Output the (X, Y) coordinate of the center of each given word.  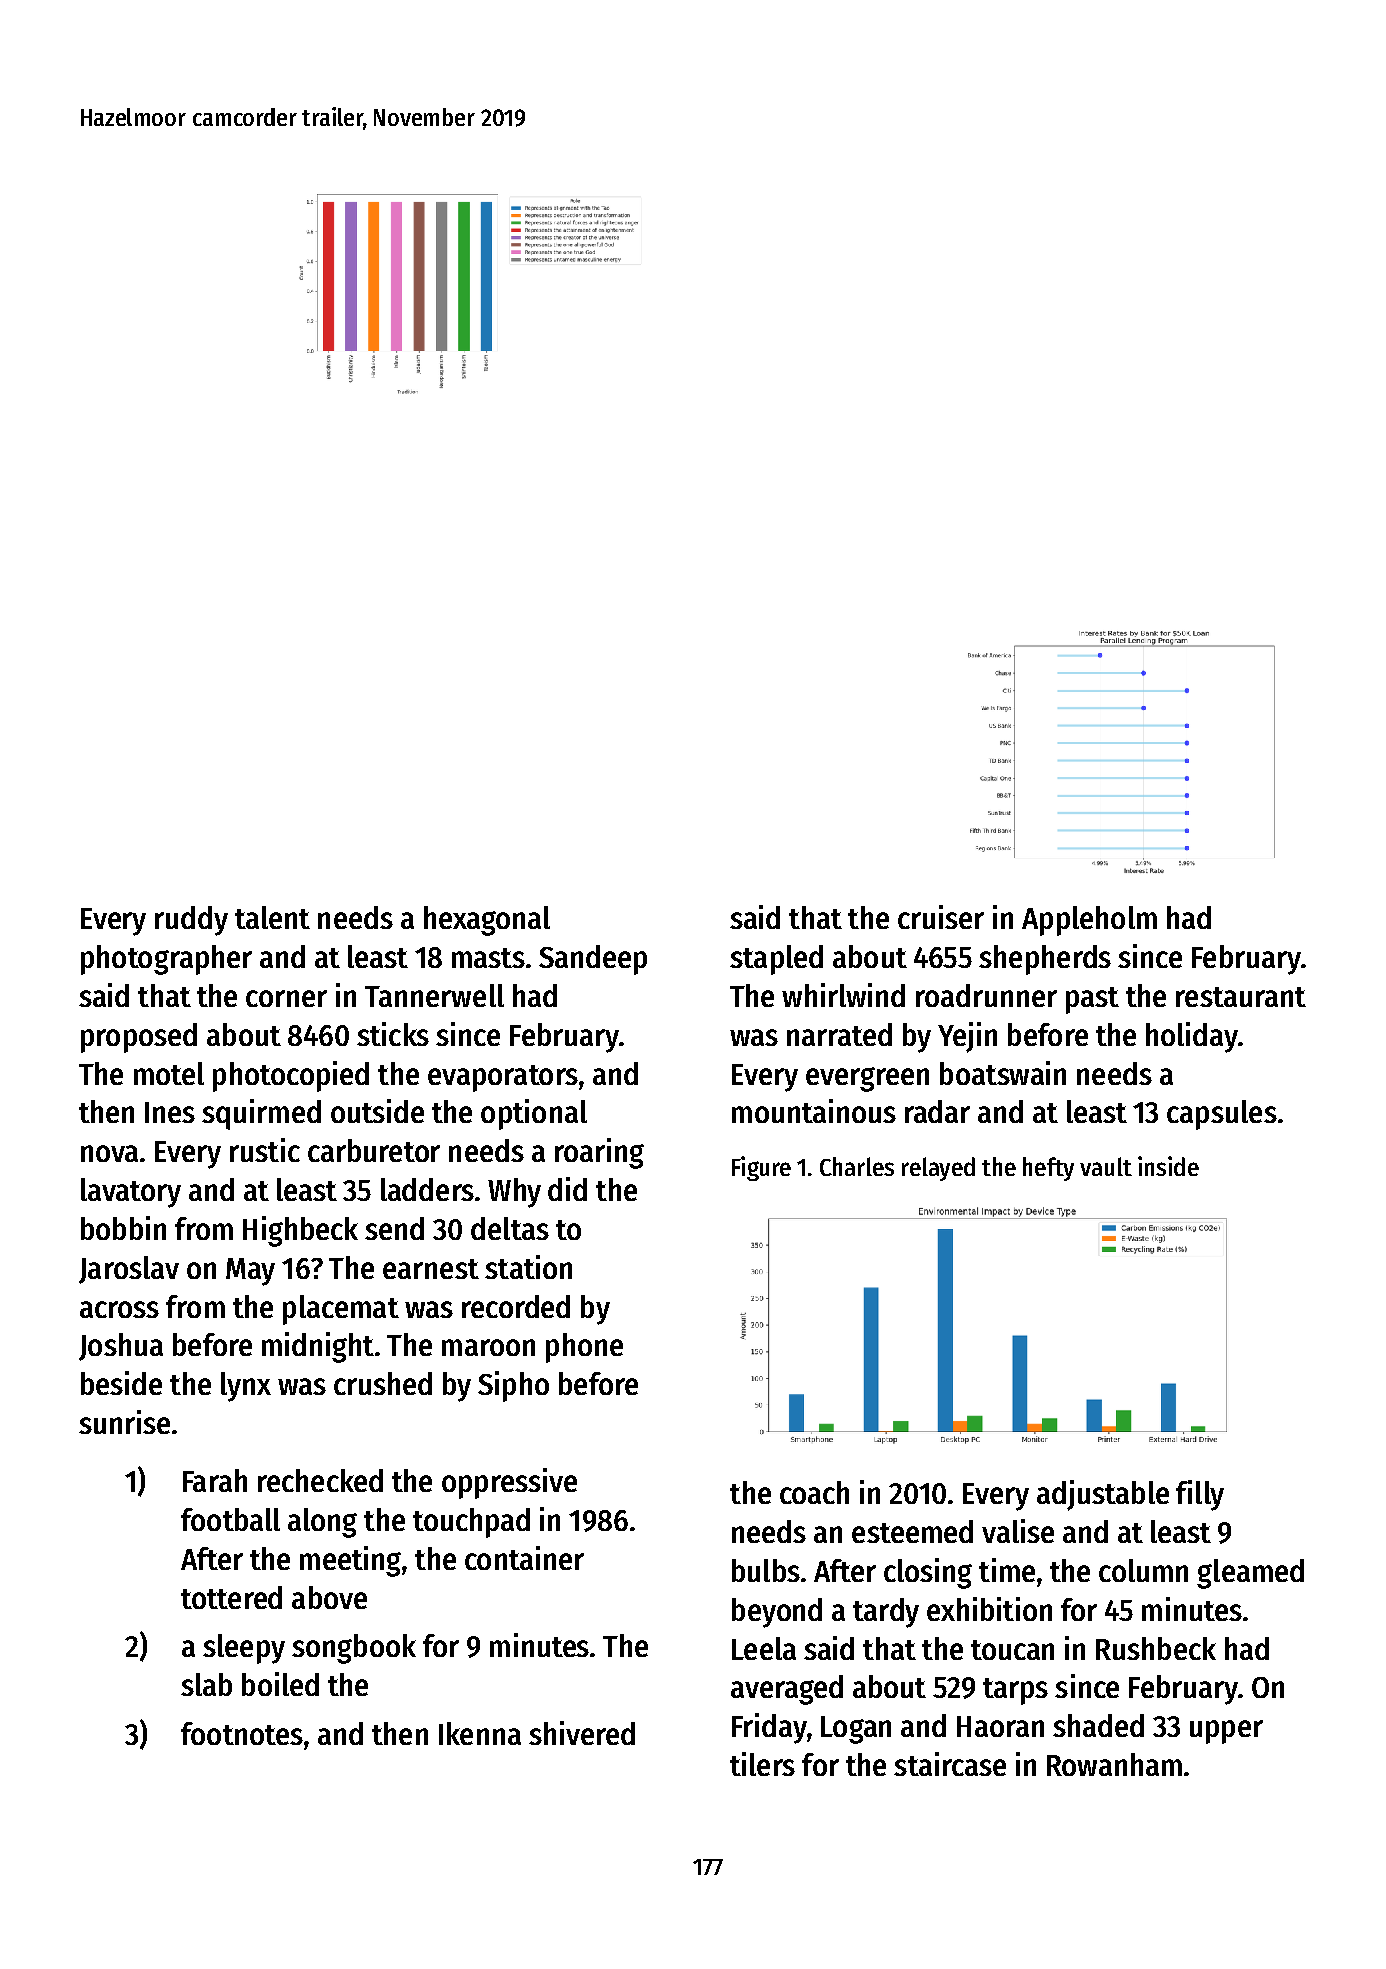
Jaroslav (129, 1270)
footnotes (242, 1733)
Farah (215, 1480)
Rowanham (1114, 1764)
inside (1168, 1166)
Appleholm (1089, 921)
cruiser (941, 917)
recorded (516, 1306)
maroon (488, 1347)
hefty (1048, 1169)
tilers (762, 1764)
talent (272, 917)
